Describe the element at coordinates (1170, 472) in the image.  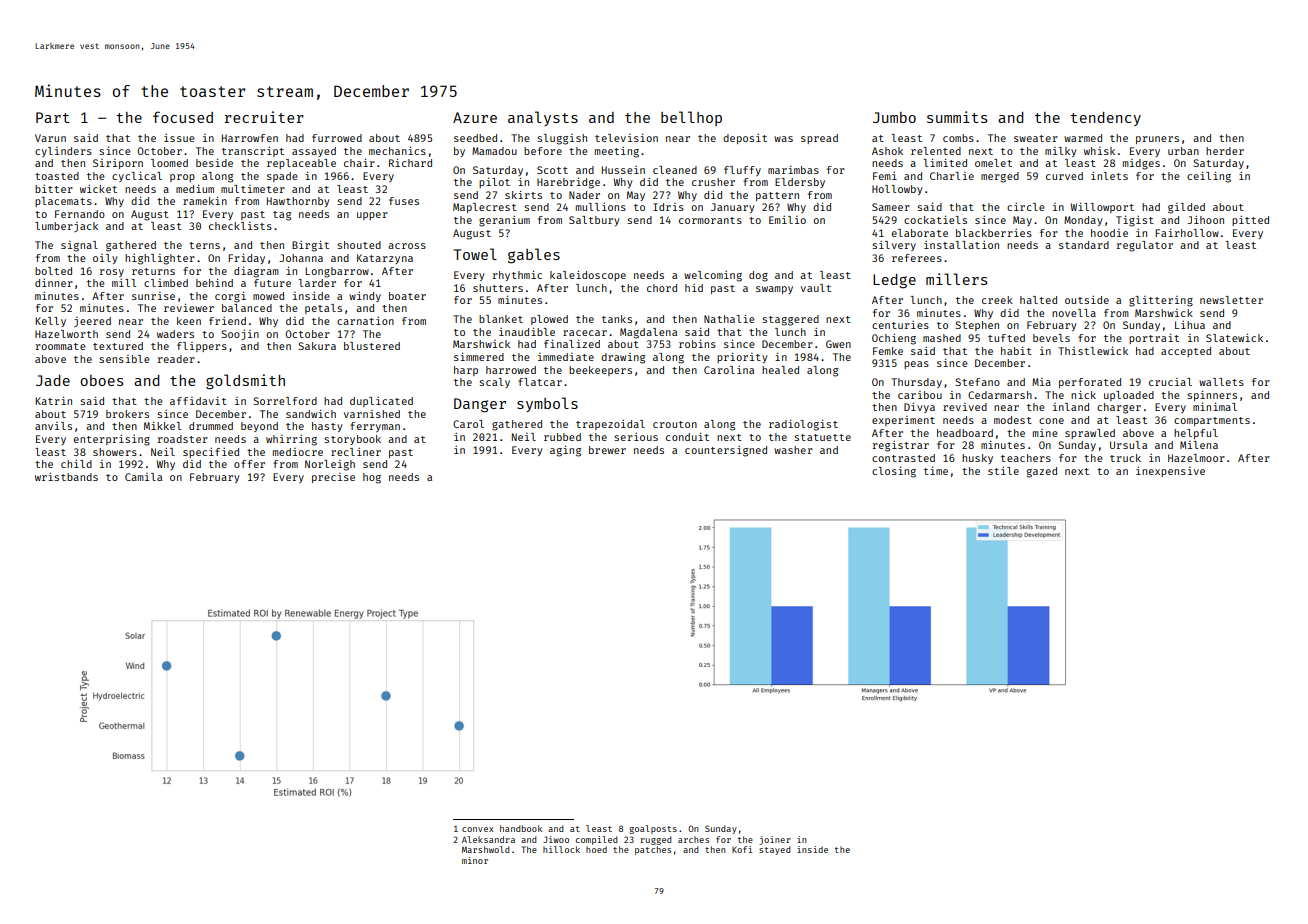
I see `inexpensive` at that location.
